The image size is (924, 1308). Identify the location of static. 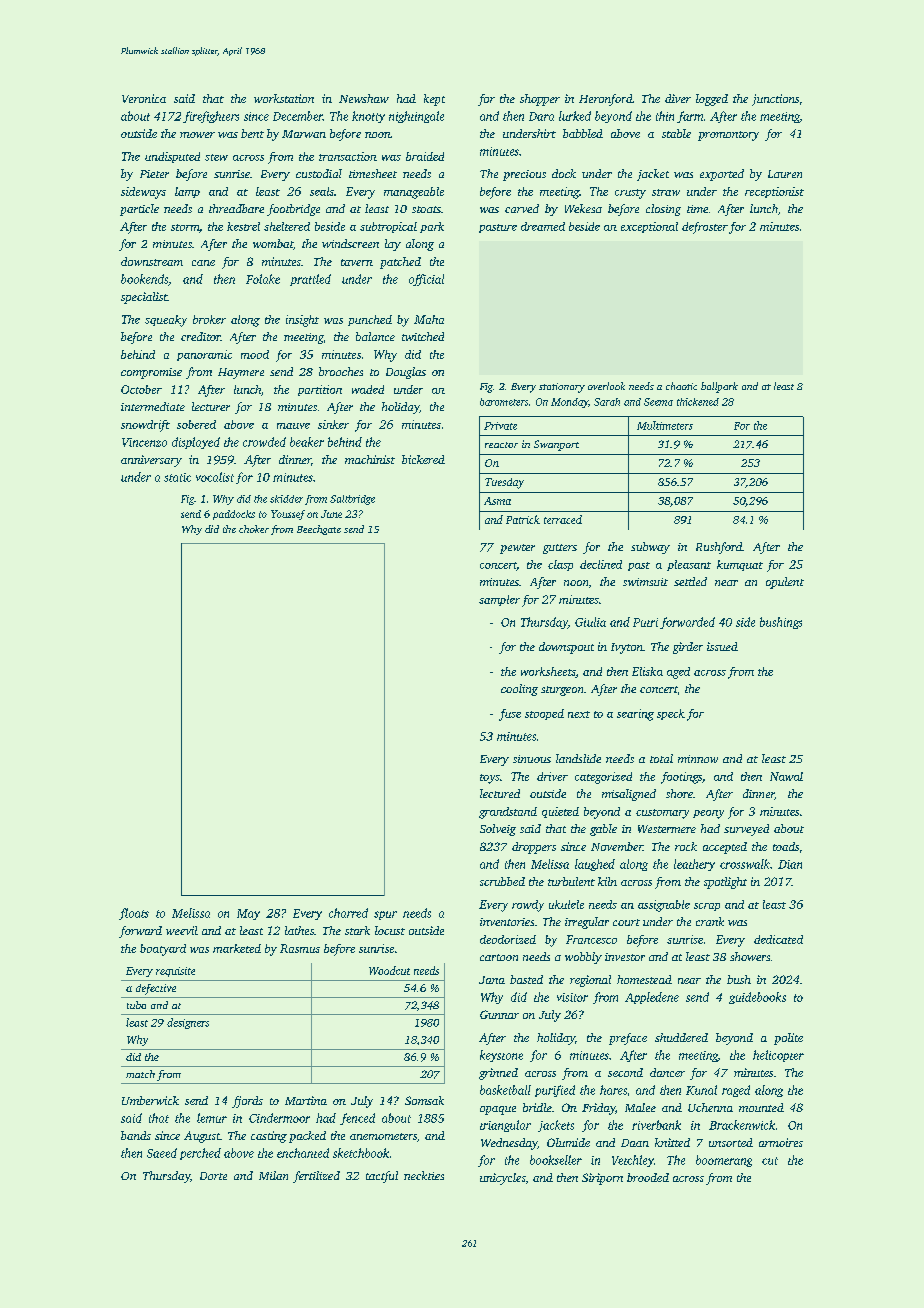
(177, 477).
